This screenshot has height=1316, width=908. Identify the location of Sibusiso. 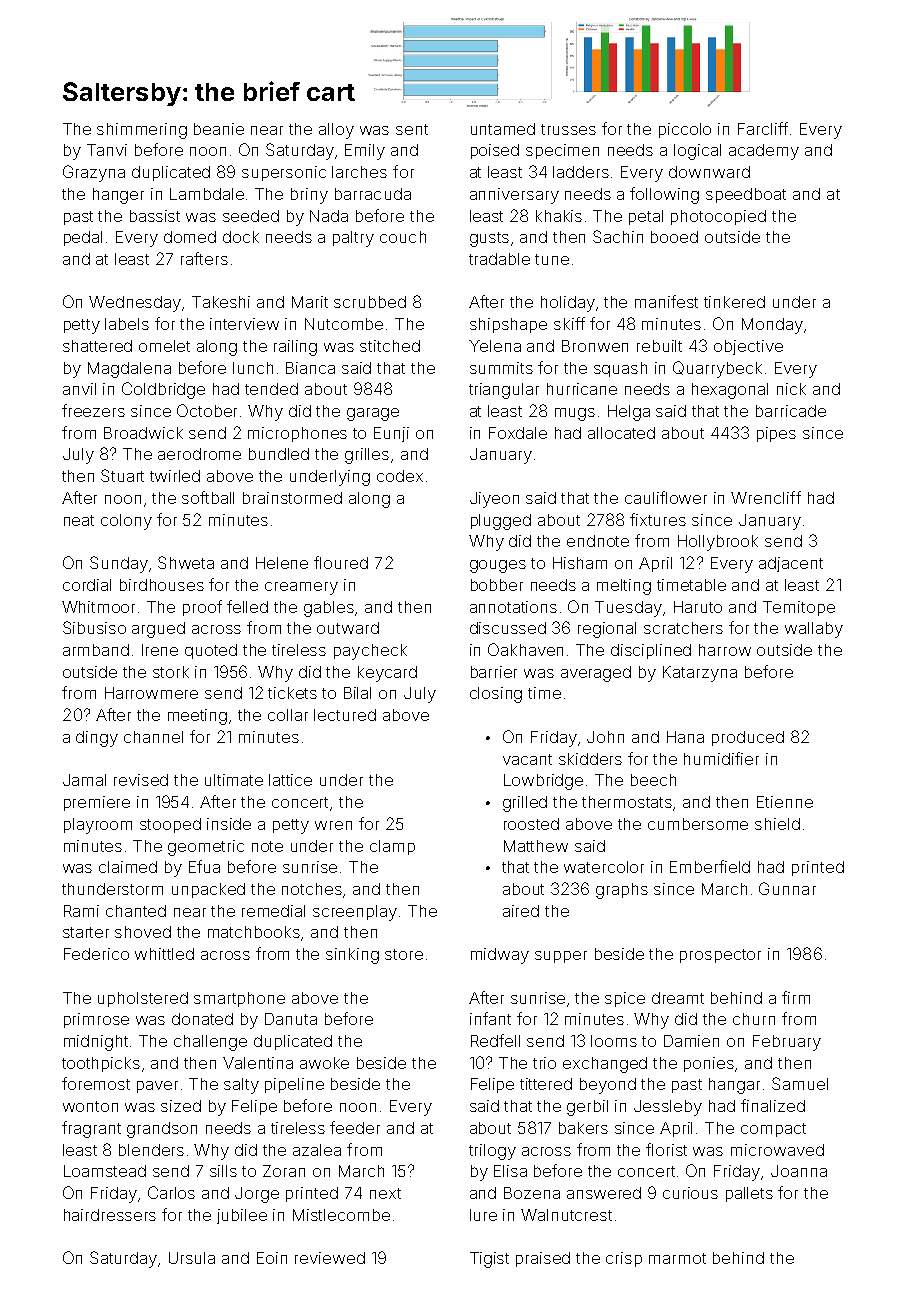
(94, 627).
